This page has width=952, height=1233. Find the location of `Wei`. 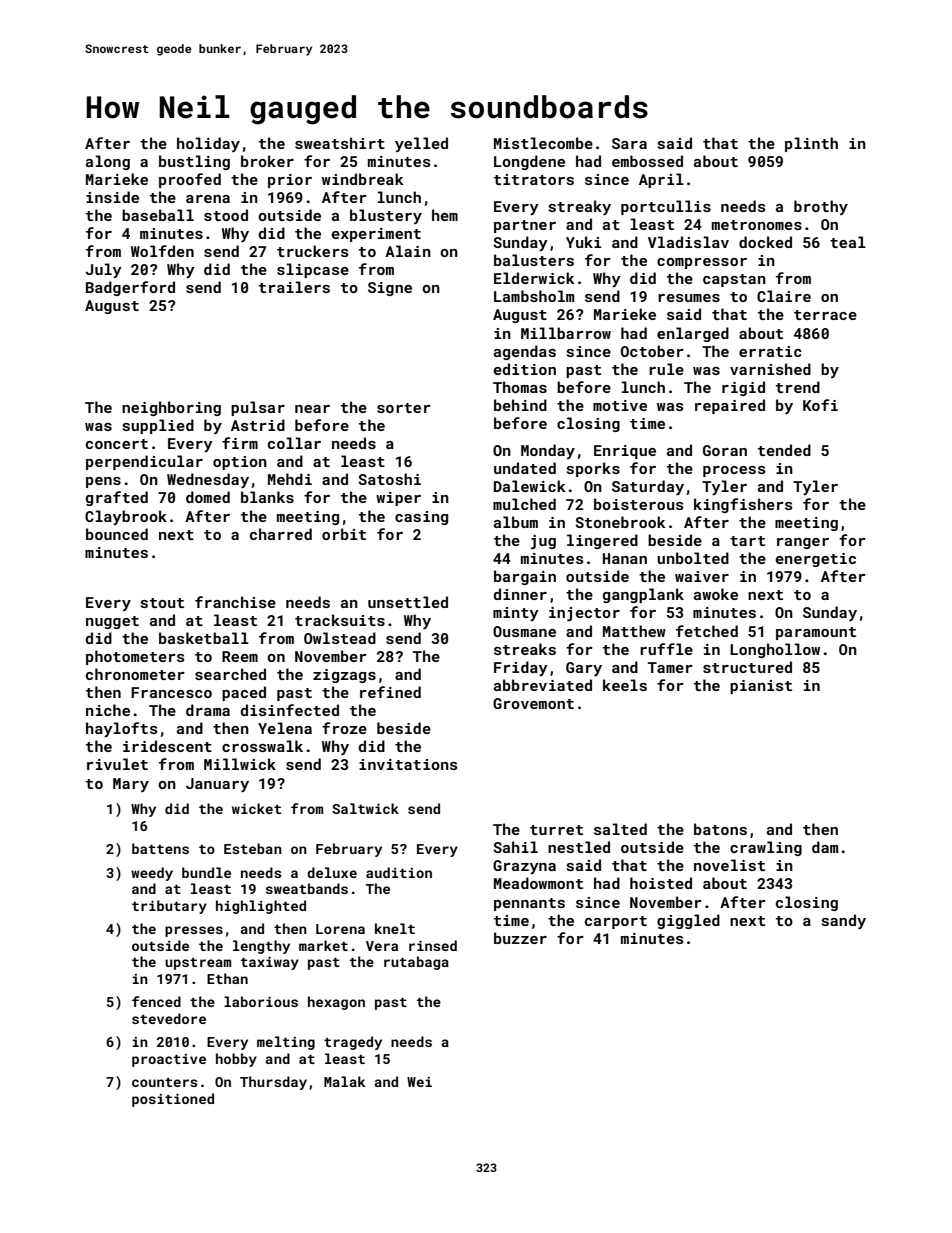

Wei is located at coordinates (419, 1082).
